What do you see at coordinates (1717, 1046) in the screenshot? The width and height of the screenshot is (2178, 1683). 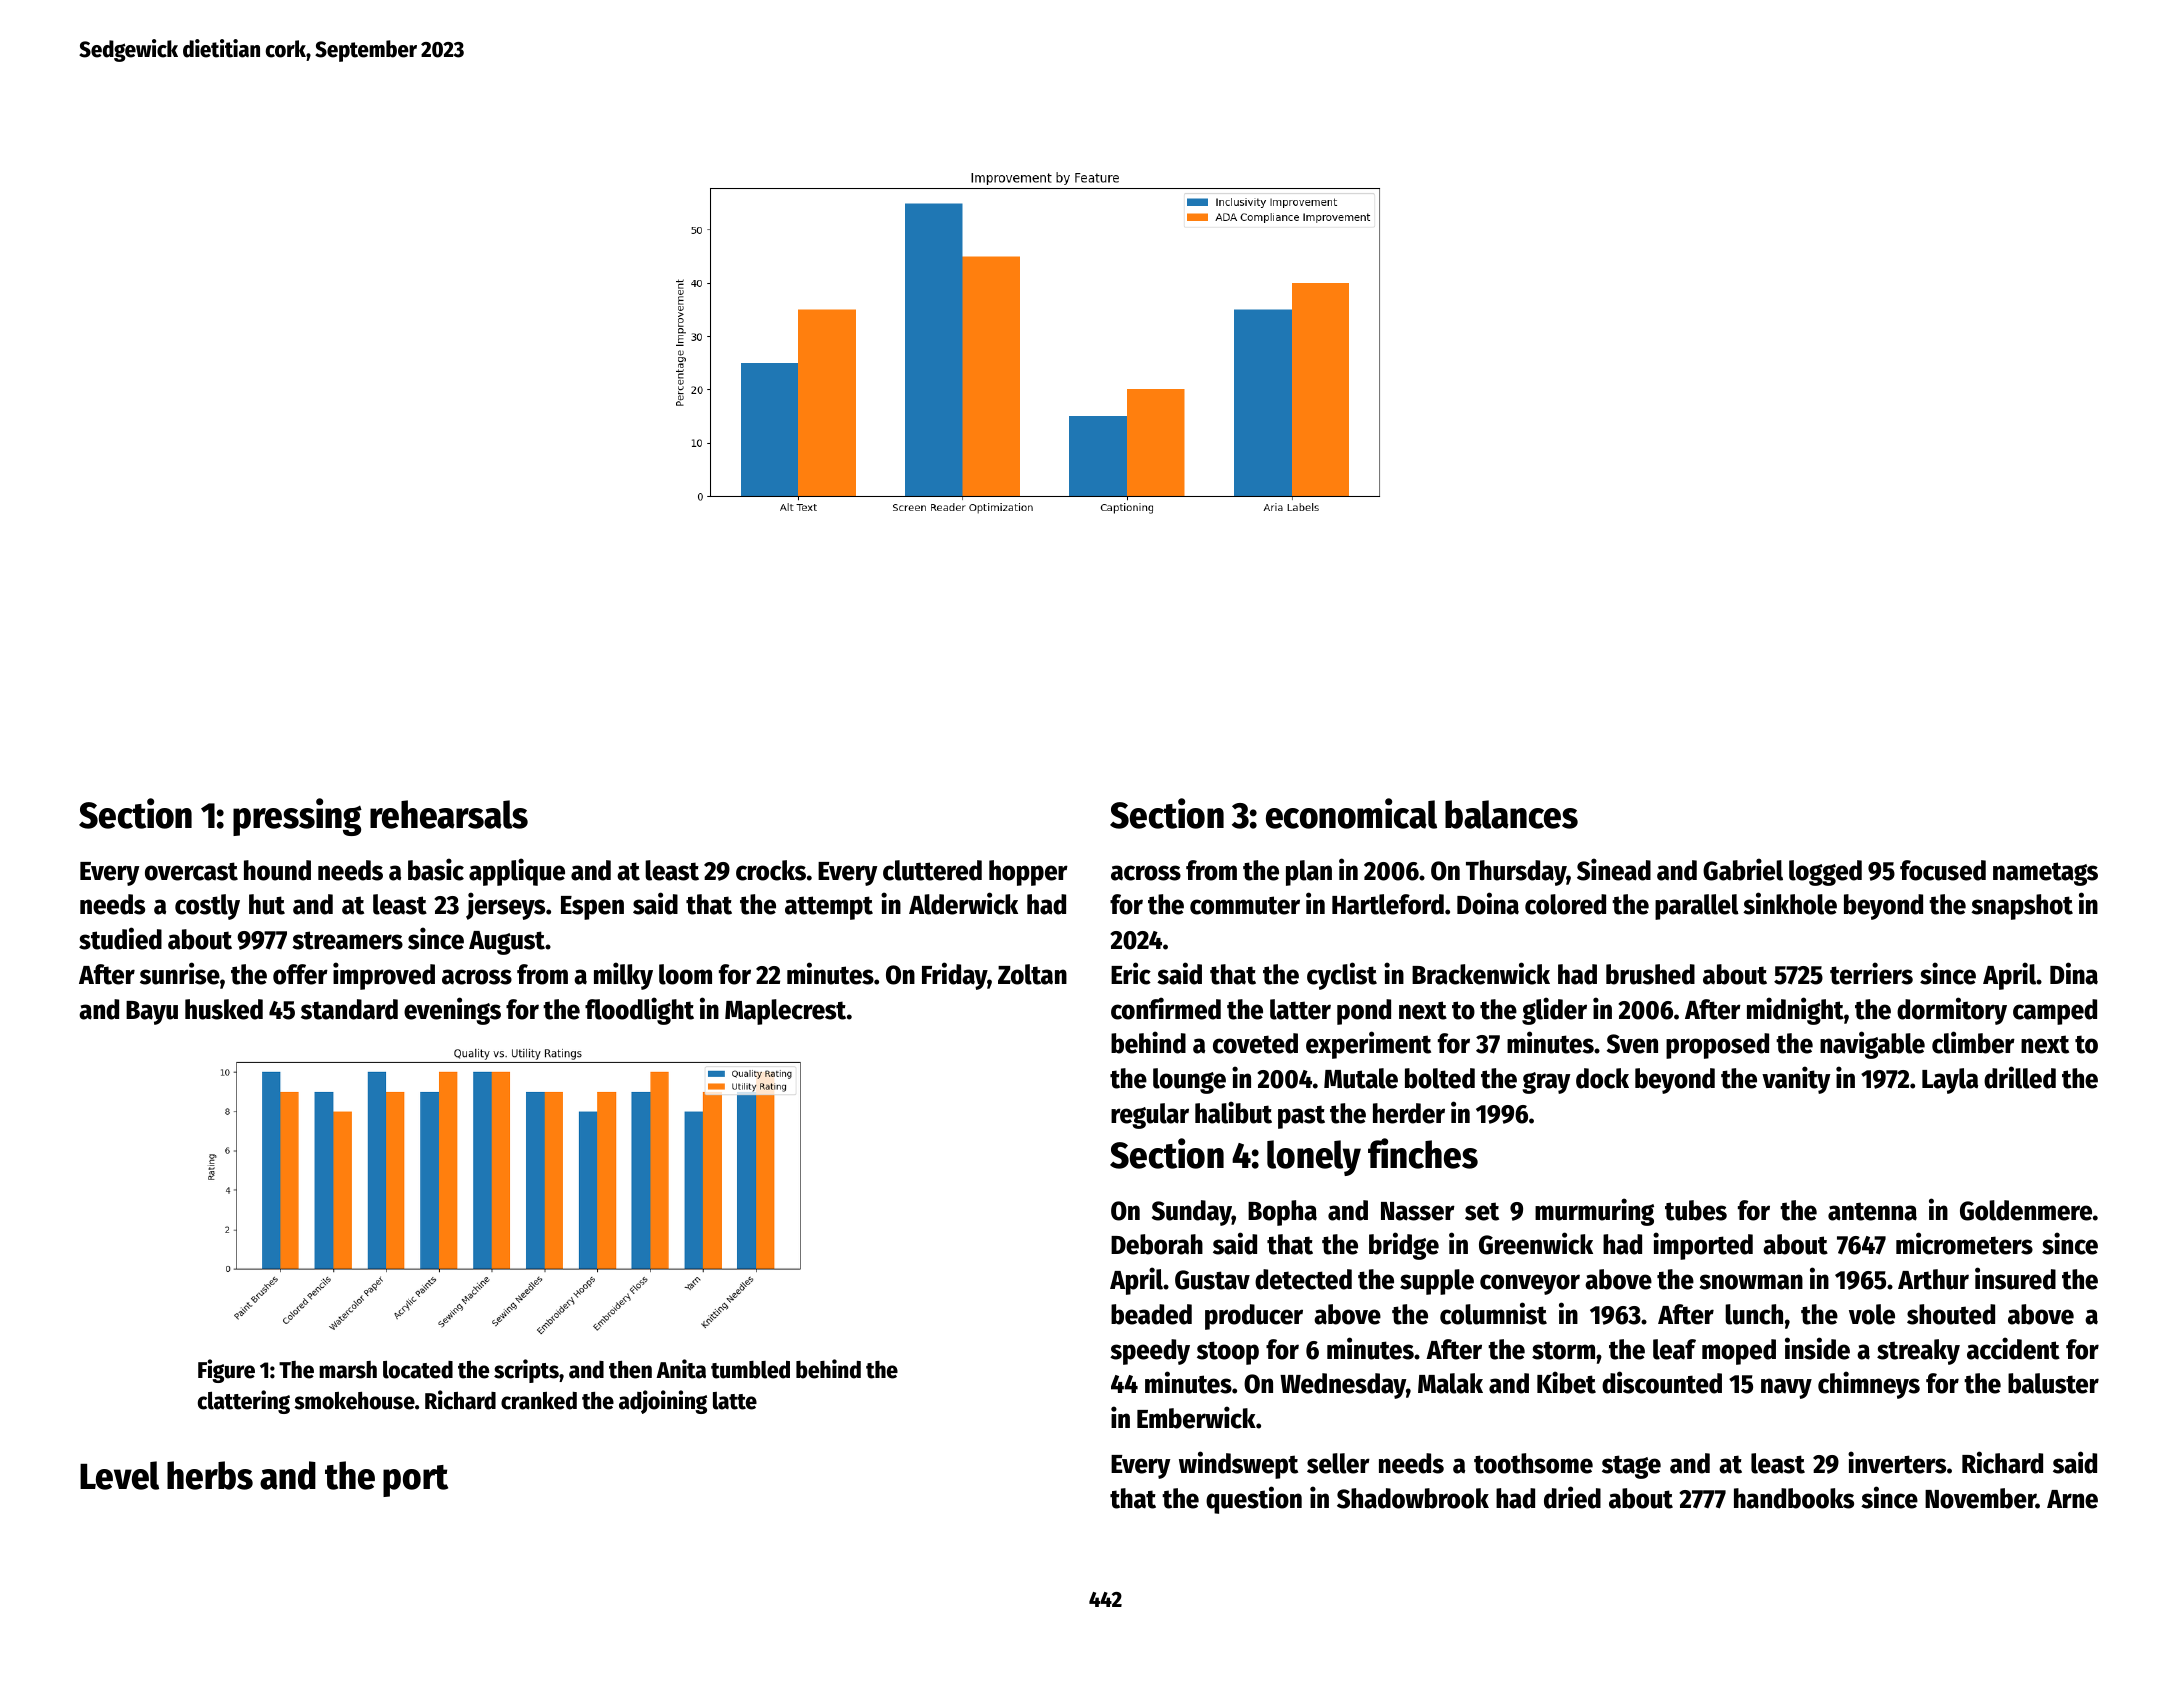 I see `proposed` at bounding box center [1717, 1046].
